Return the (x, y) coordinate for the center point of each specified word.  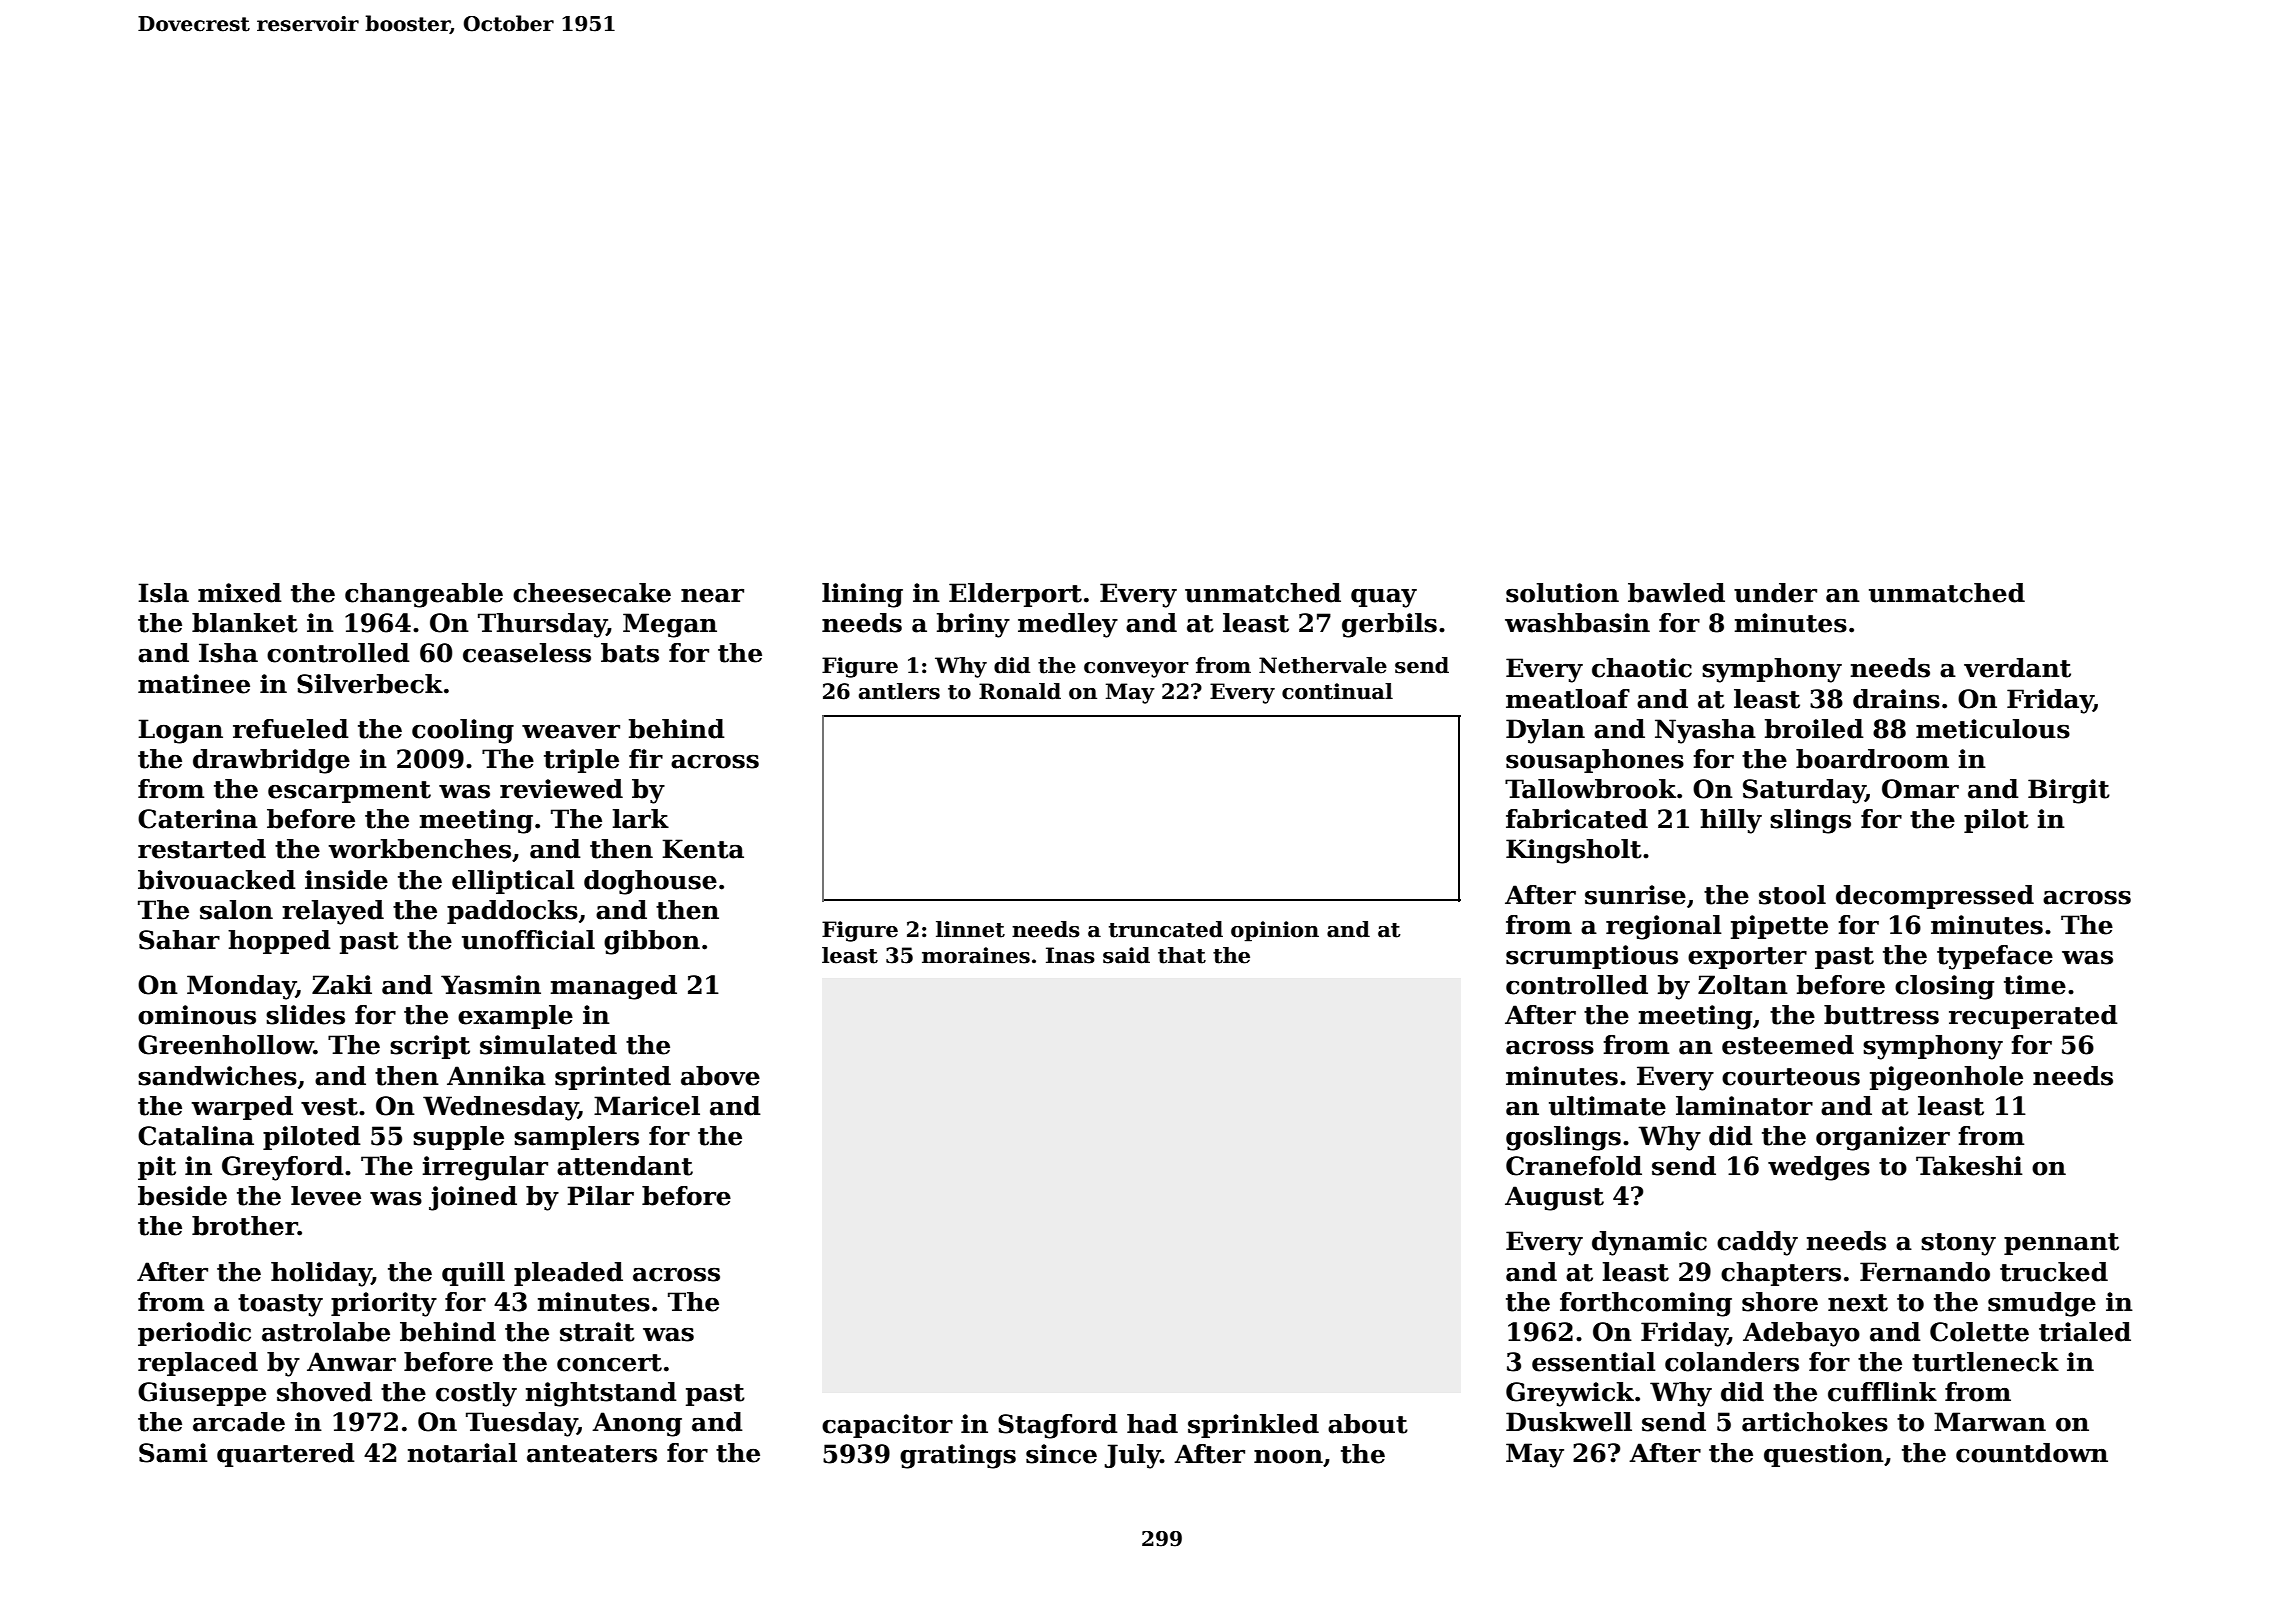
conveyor (1136, 670)
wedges (1819, 1168)
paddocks (512, 912)
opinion (1275, 931)
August (1554, 1198)
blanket (245, 623)
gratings (958, 1456)
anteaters (592, 1454)
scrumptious (1592, 957)
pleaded (568, 1274)
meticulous (1993, 729)
